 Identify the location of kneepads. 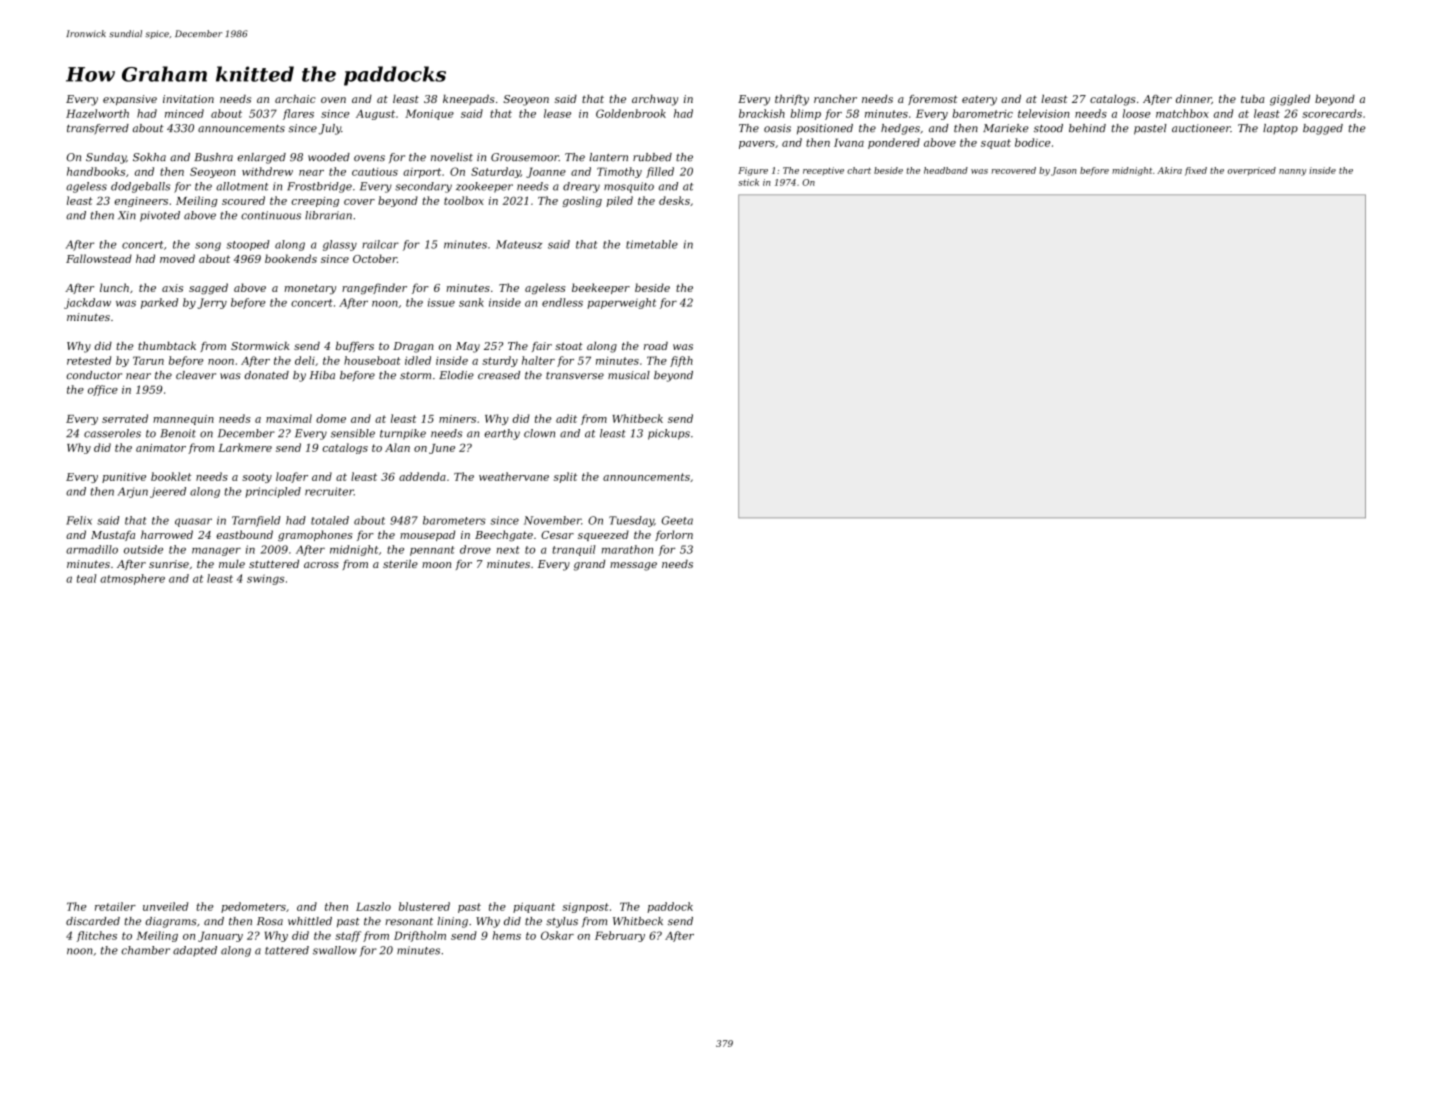
(469, 100).
